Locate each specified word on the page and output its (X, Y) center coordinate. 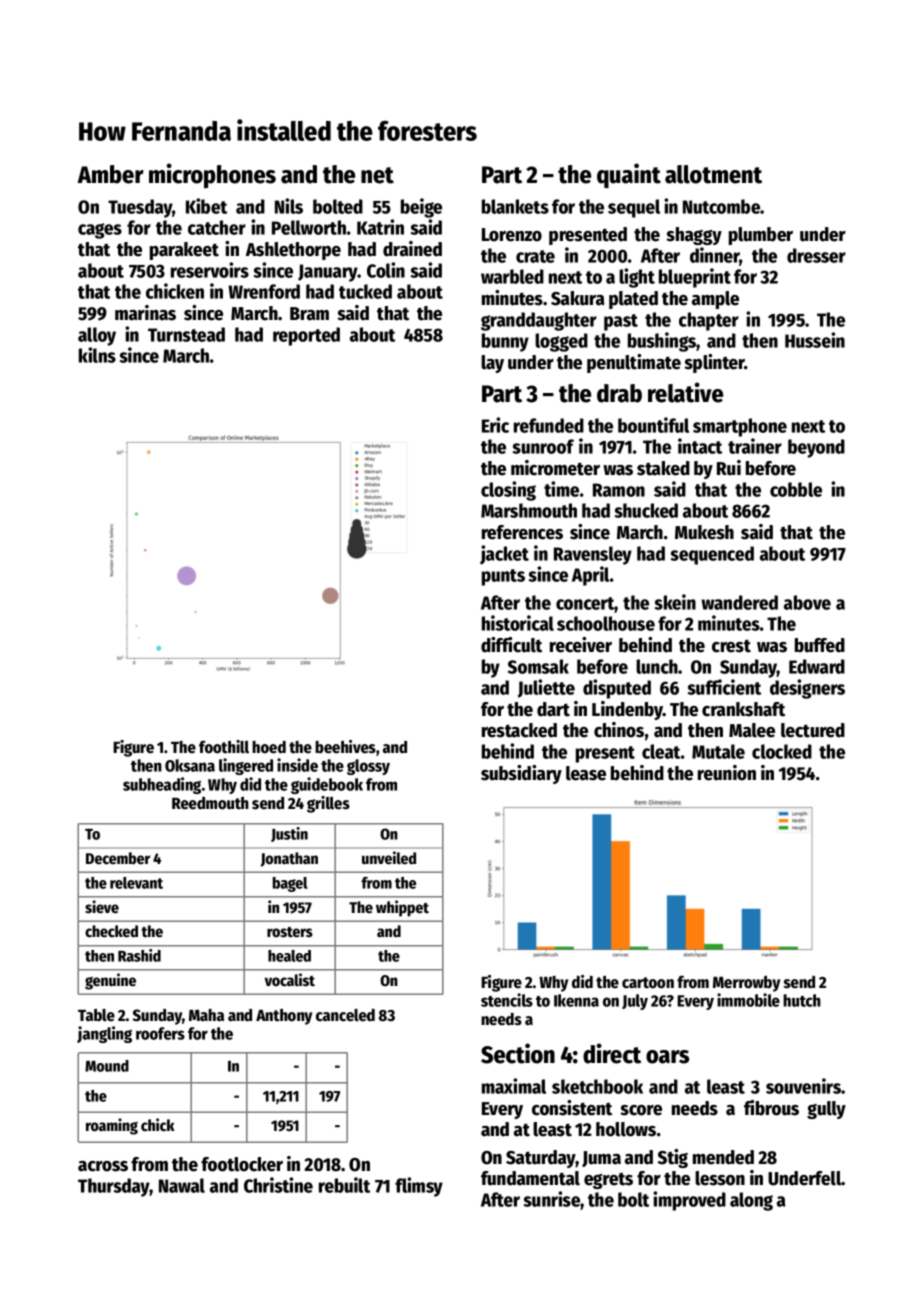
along (751, 1201)
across (103, 1166)
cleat (661, 751)
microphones (212, 176)
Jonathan (289, 859)
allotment (713, 174)
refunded (549, 425)
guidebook (327, 785)
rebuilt (344, 1185)
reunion (727, 773)
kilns (97, 355)
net (377, 175)
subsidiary (521, 774)
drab (619, 393)
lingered (246, 766)
